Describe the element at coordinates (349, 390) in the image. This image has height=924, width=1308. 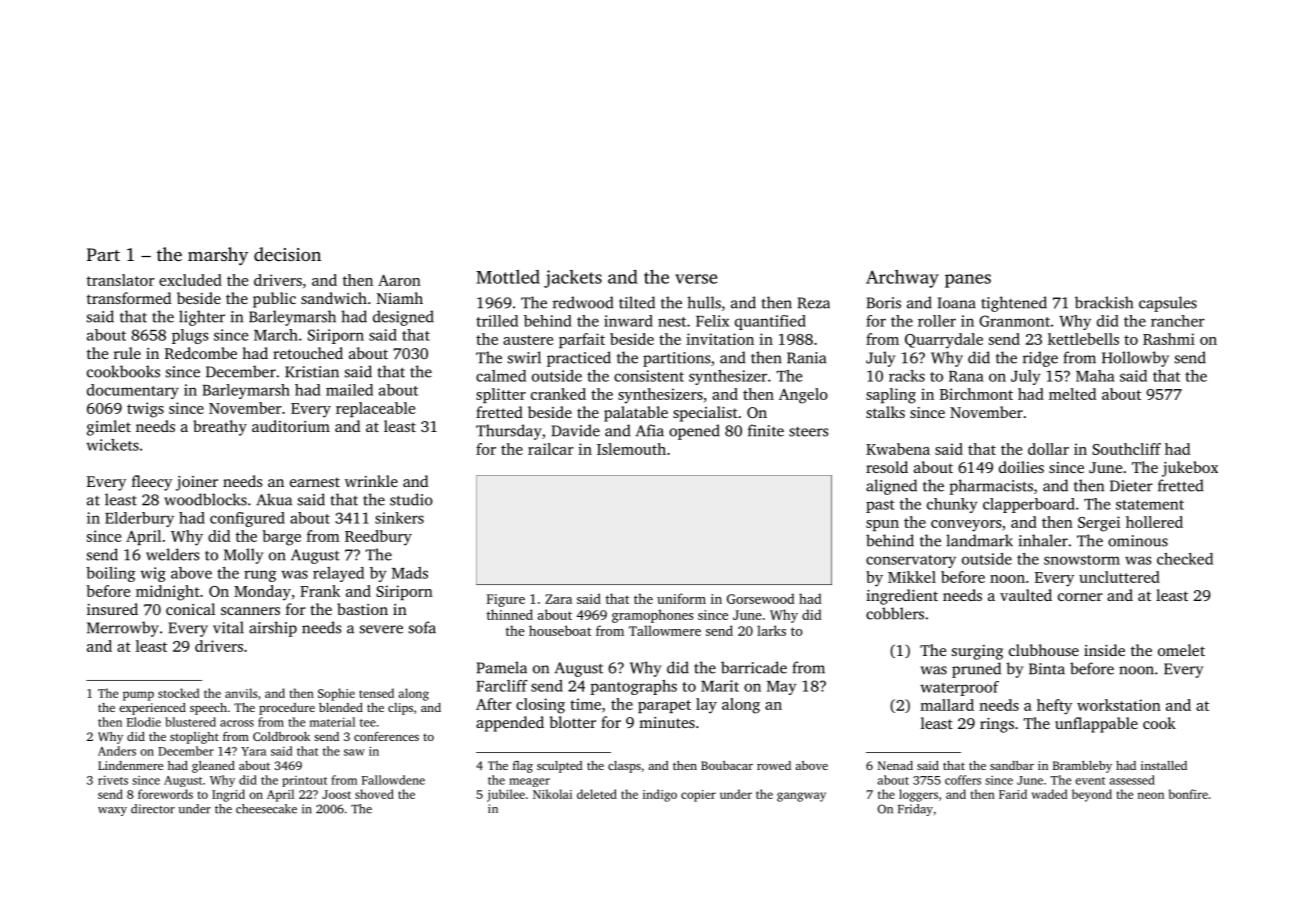
I see `mailed` at that location.
